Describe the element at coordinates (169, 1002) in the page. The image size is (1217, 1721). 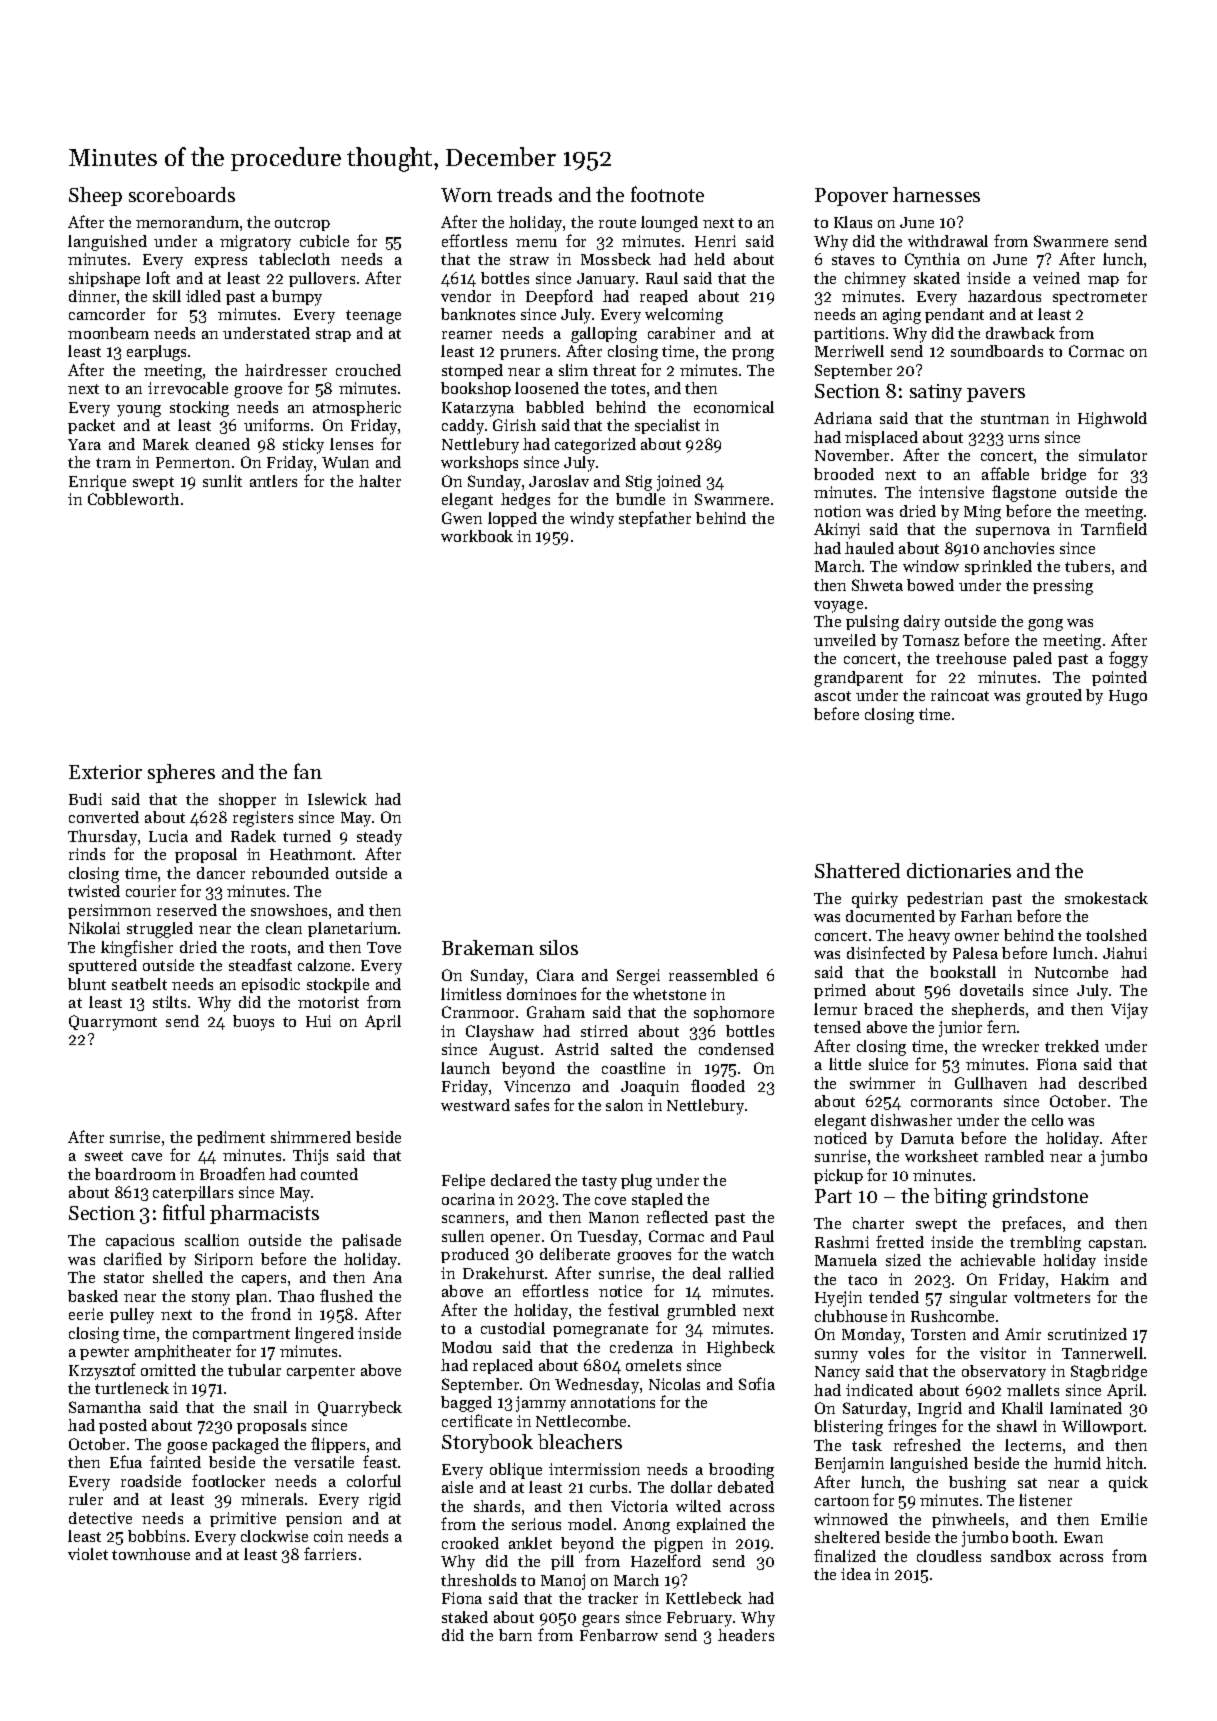
I see `stilts` at that location.
